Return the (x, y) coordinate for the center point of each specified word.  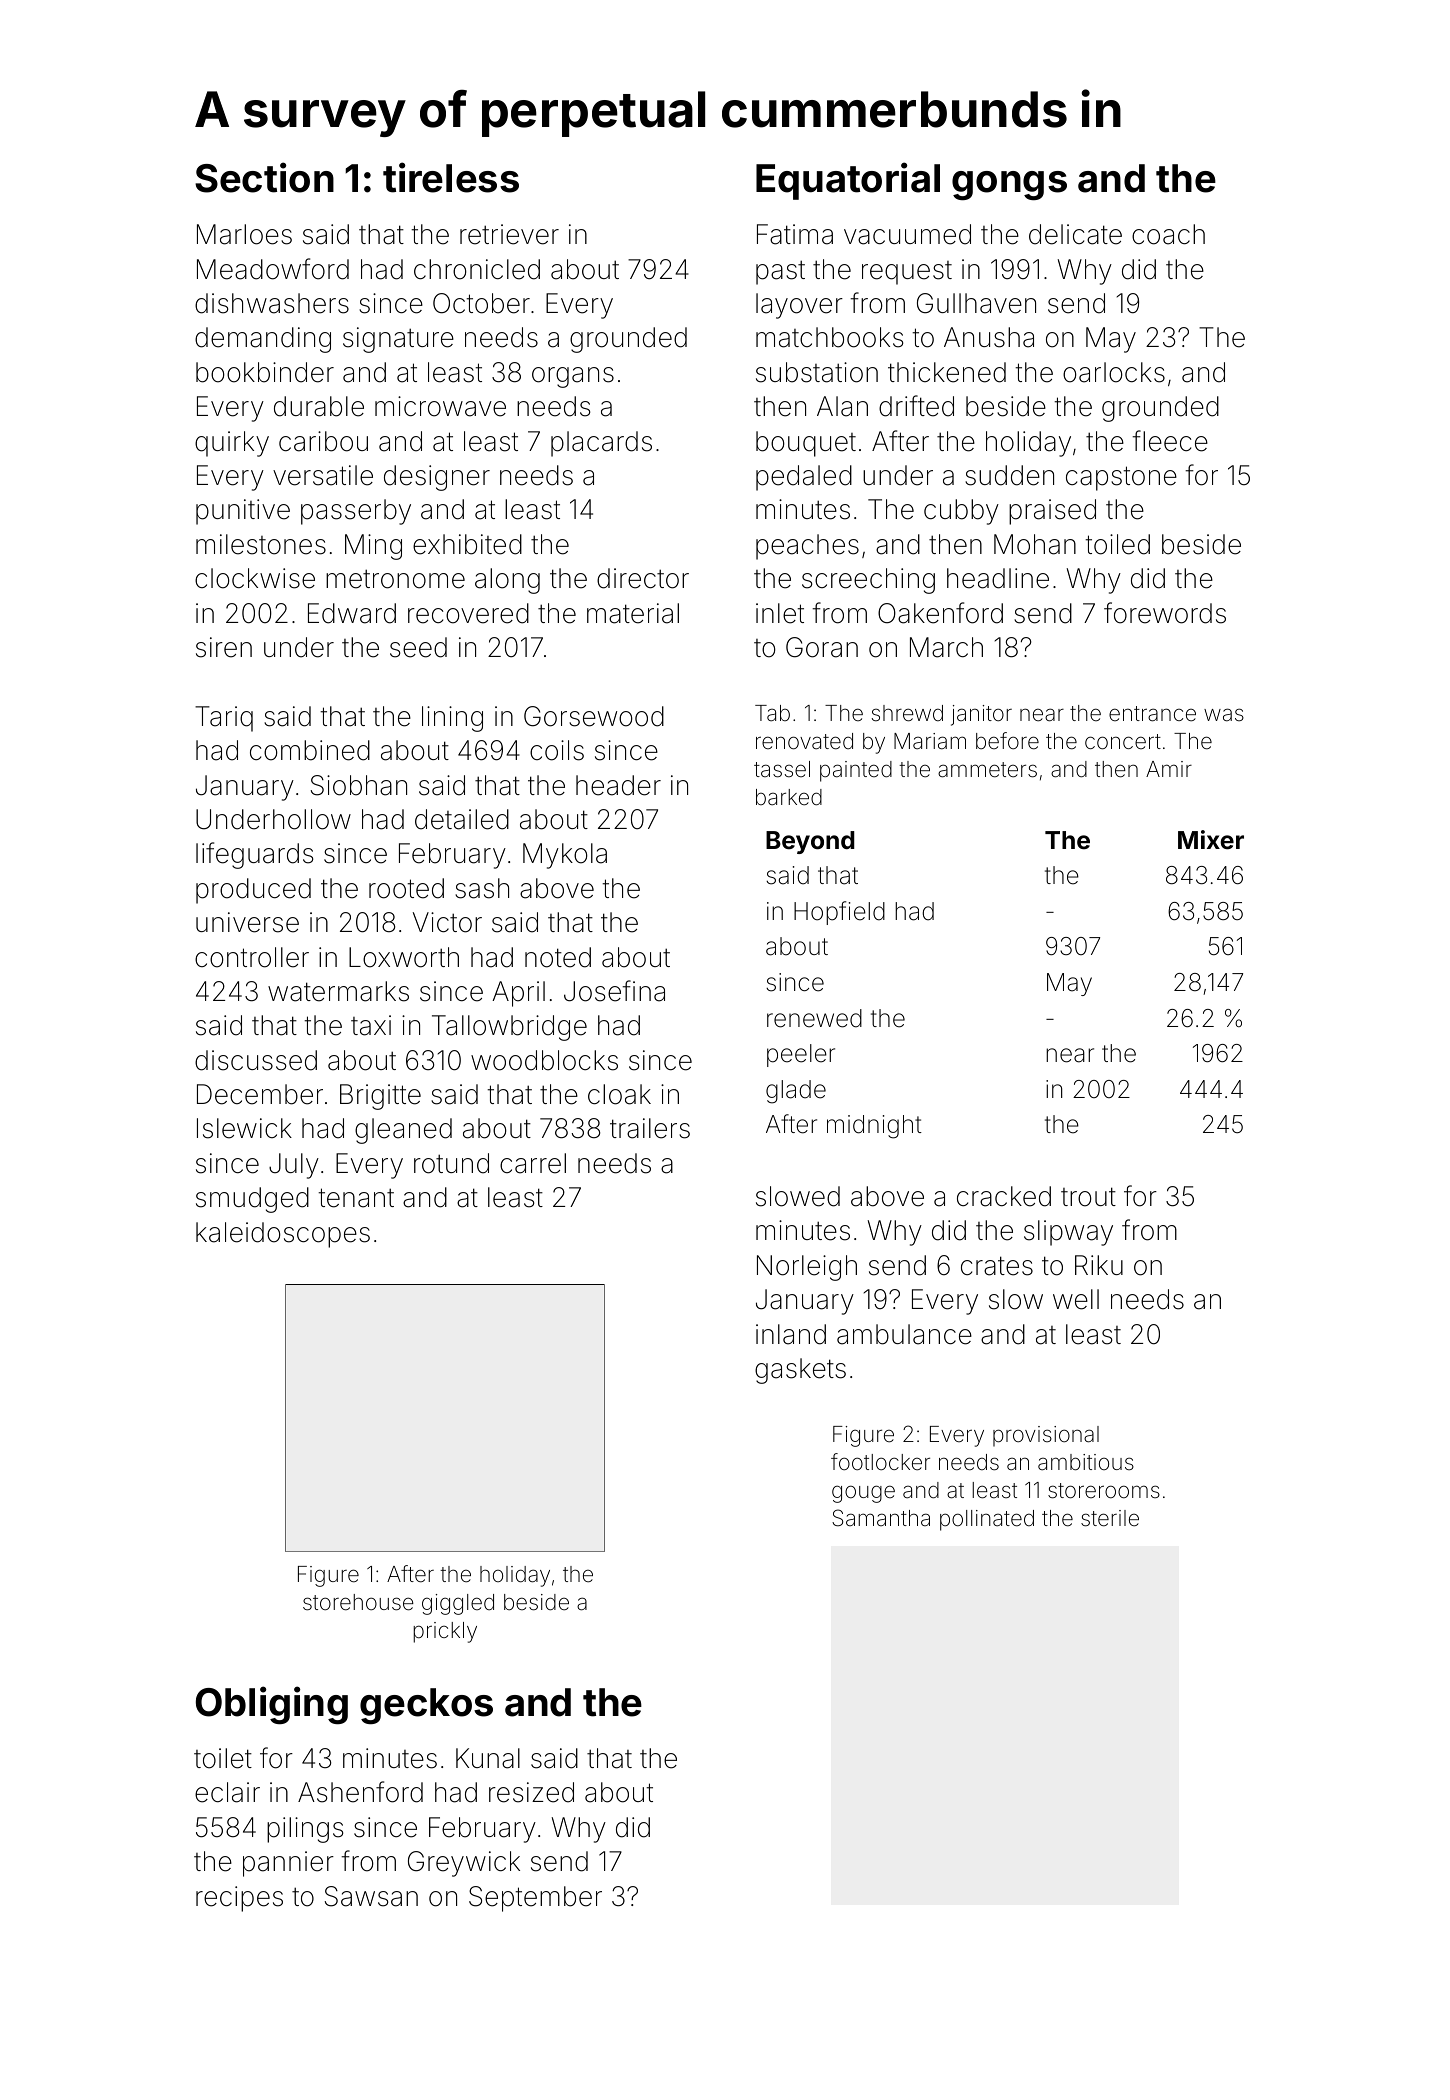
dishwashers (272, 303)
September (535, 1899)
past (780, 272)
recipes (239, 1899)
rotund (451, 1163)
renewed (814, 1018)
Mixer (1211, 840)
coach (1168, 234)
